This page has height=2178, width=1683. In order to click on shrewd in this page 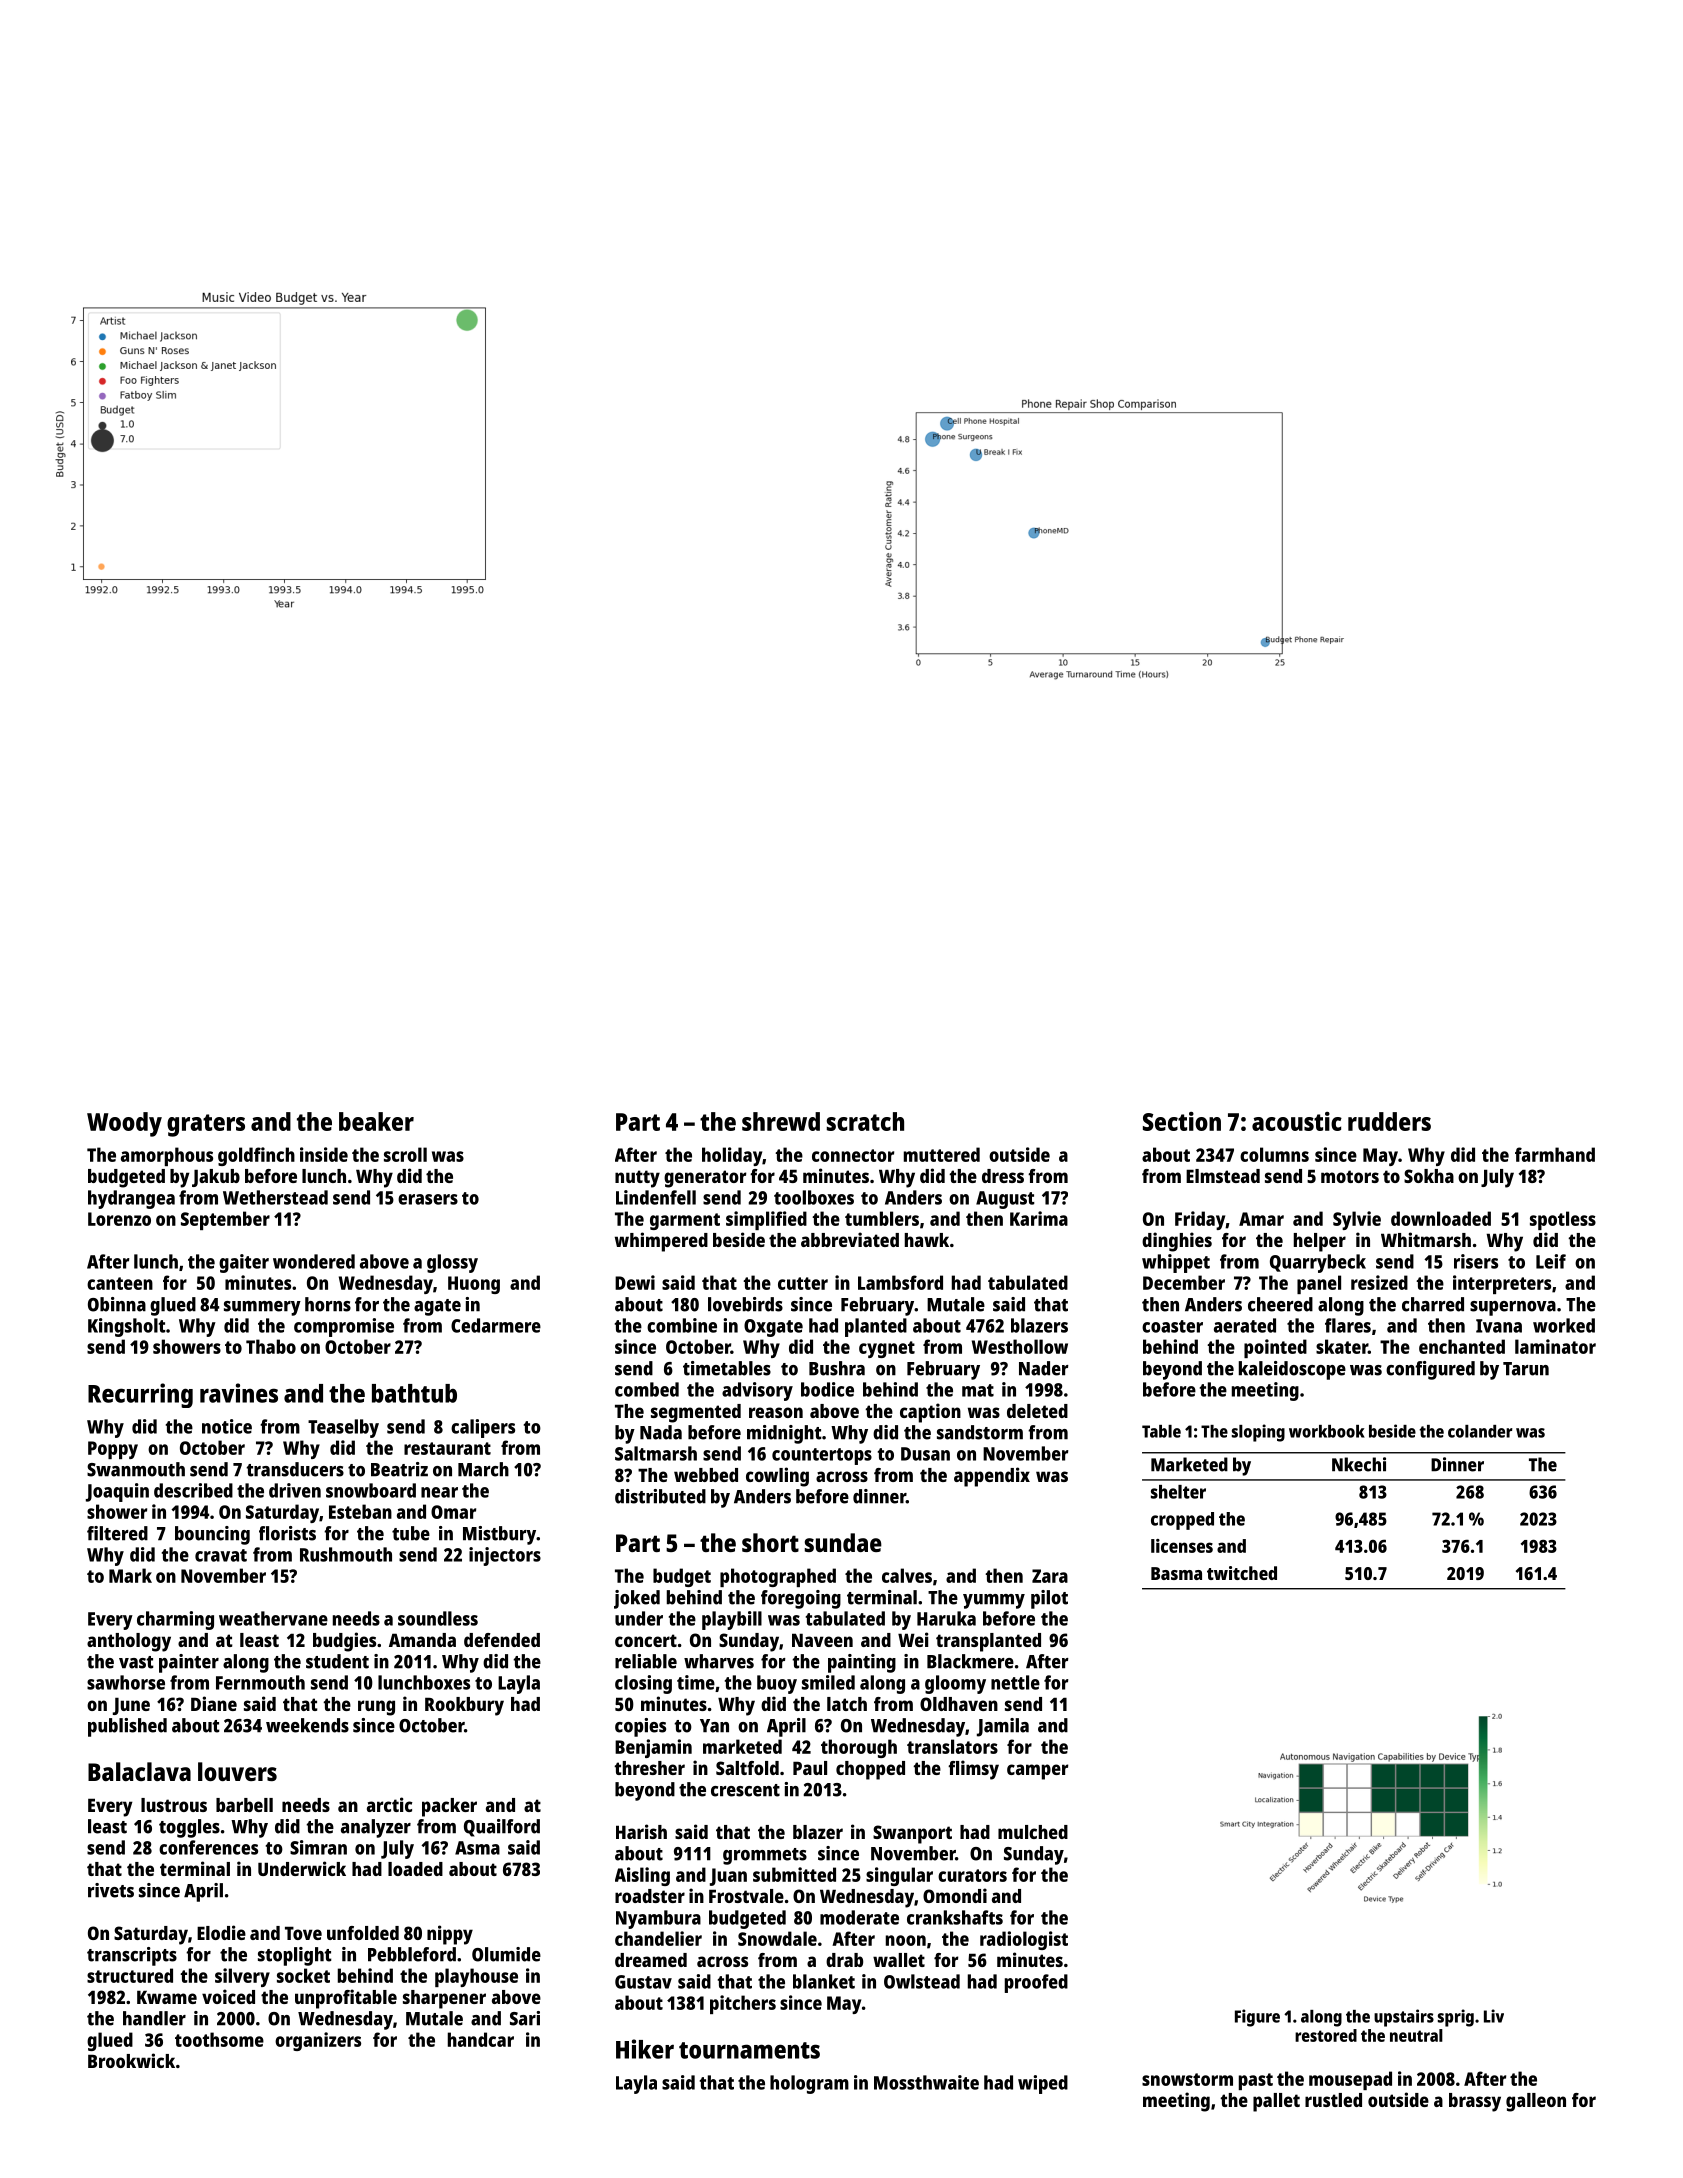, I will do `click(781, 1121)`.
